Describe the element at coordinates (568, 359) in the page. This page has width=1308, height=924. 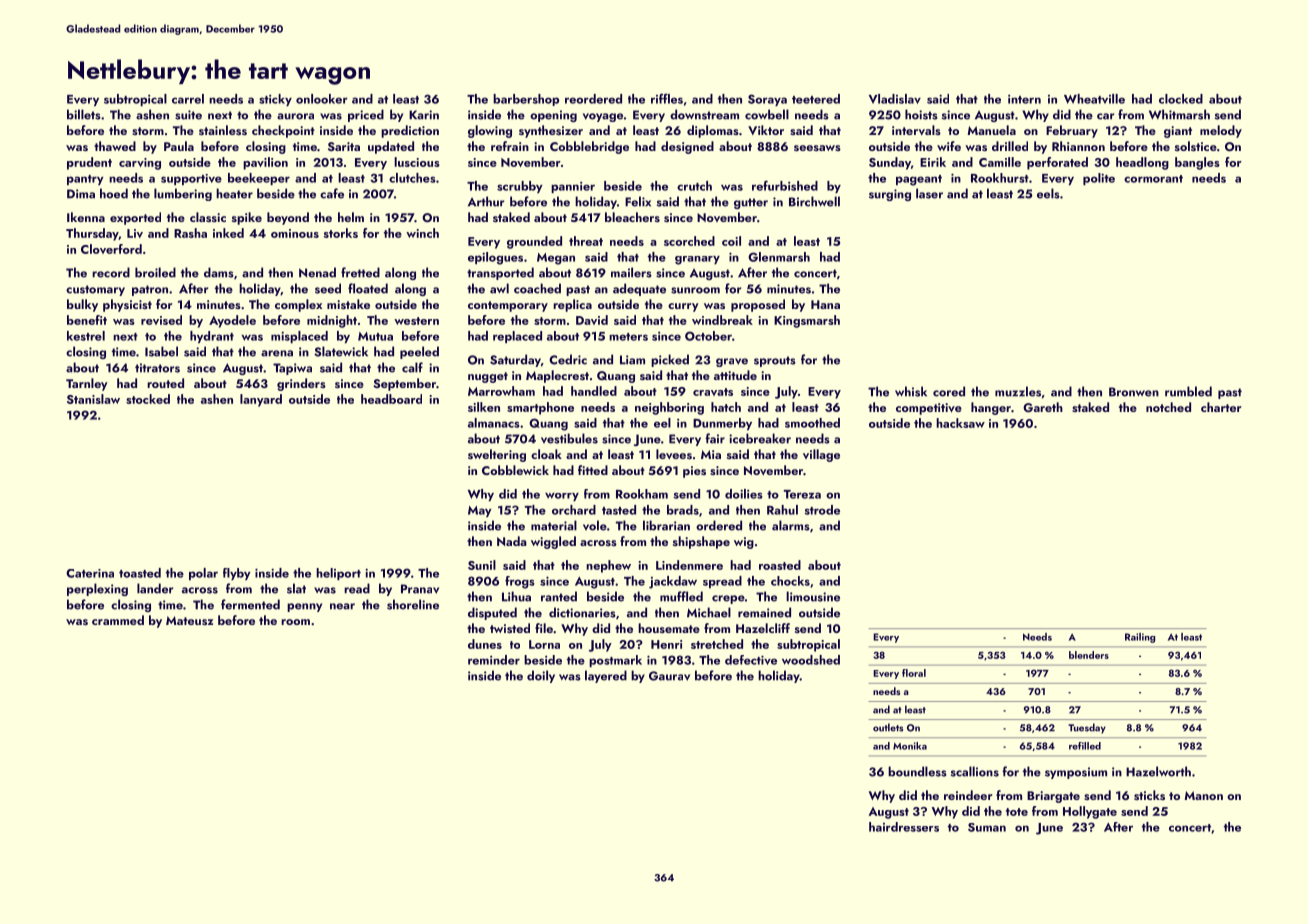
I see `Cedric` at that location.
